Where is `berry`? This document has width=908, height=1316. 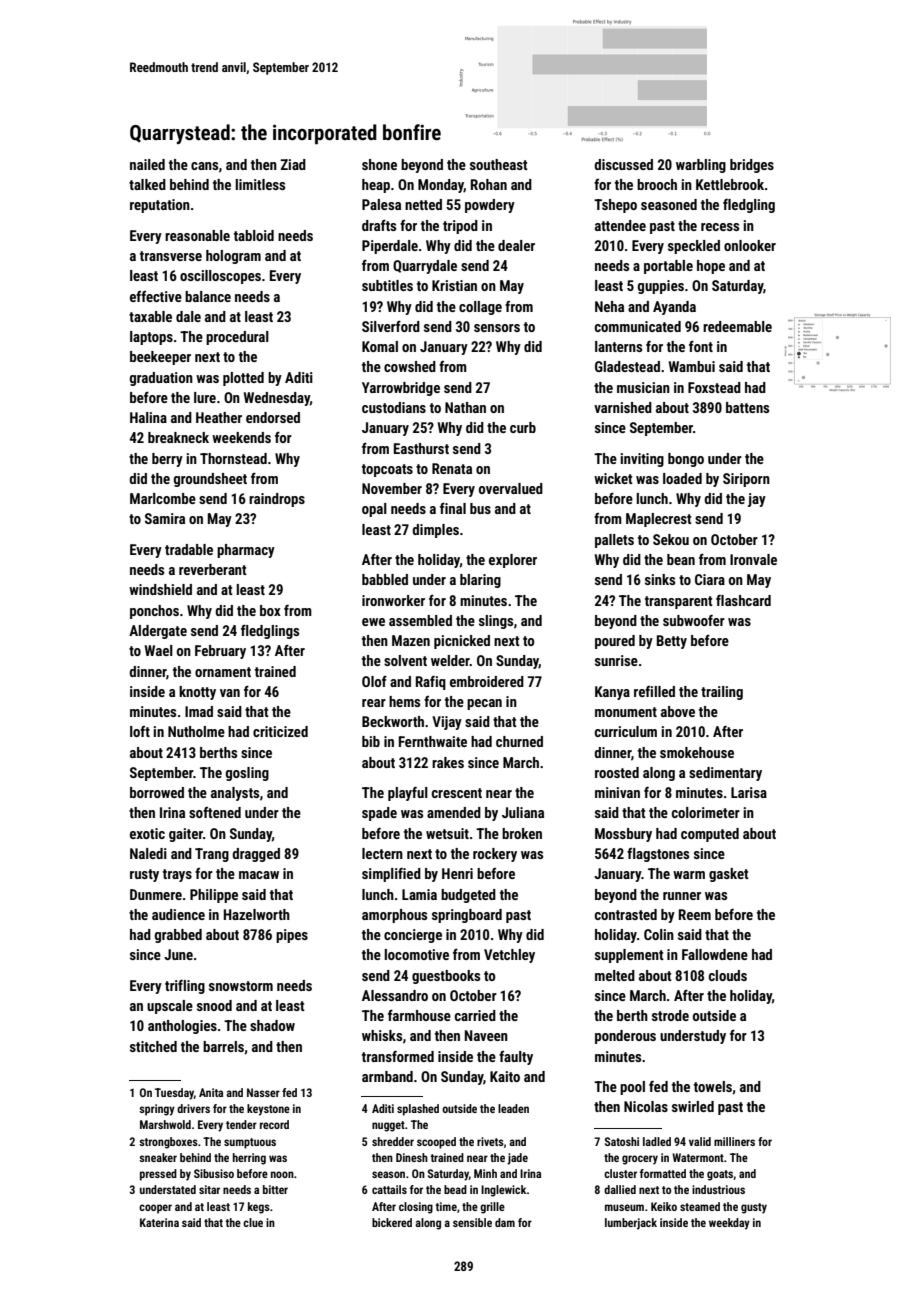
berry is located at coordinates (167, 460).
